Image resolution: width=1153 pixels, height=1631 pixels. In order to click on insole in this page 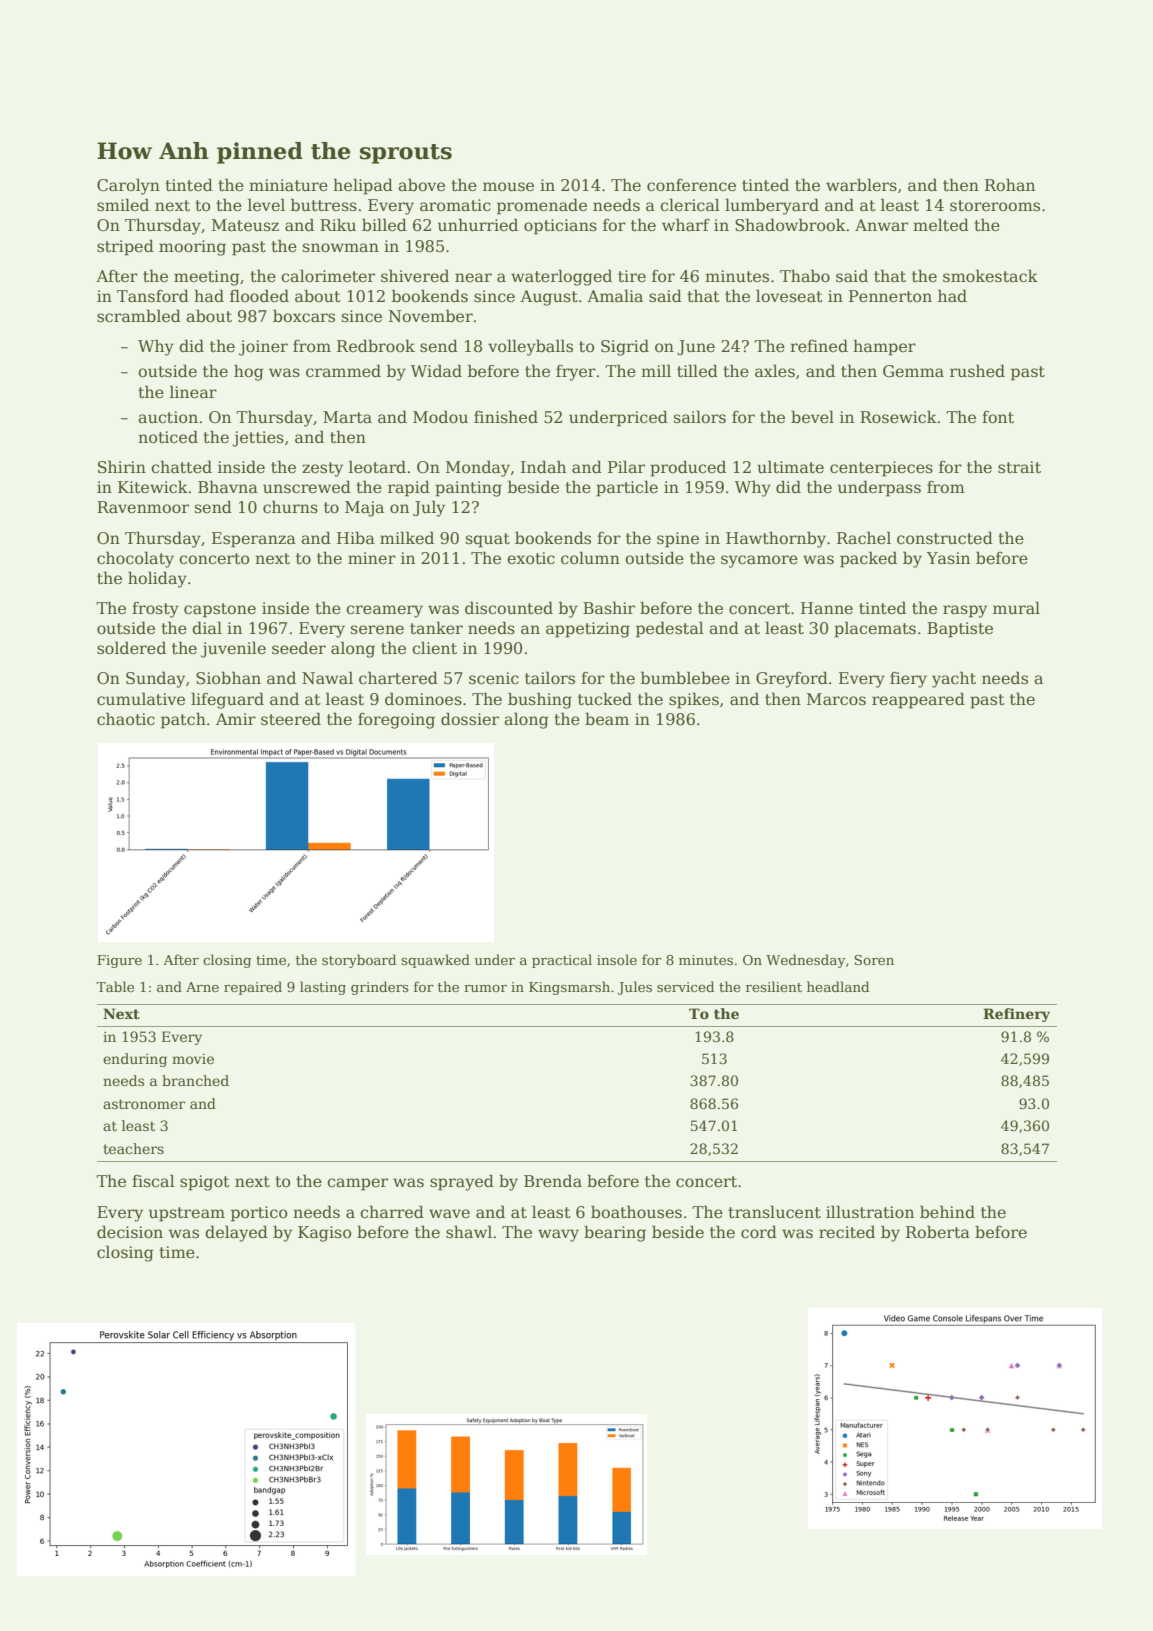, I will do `click(617, 959)`.
